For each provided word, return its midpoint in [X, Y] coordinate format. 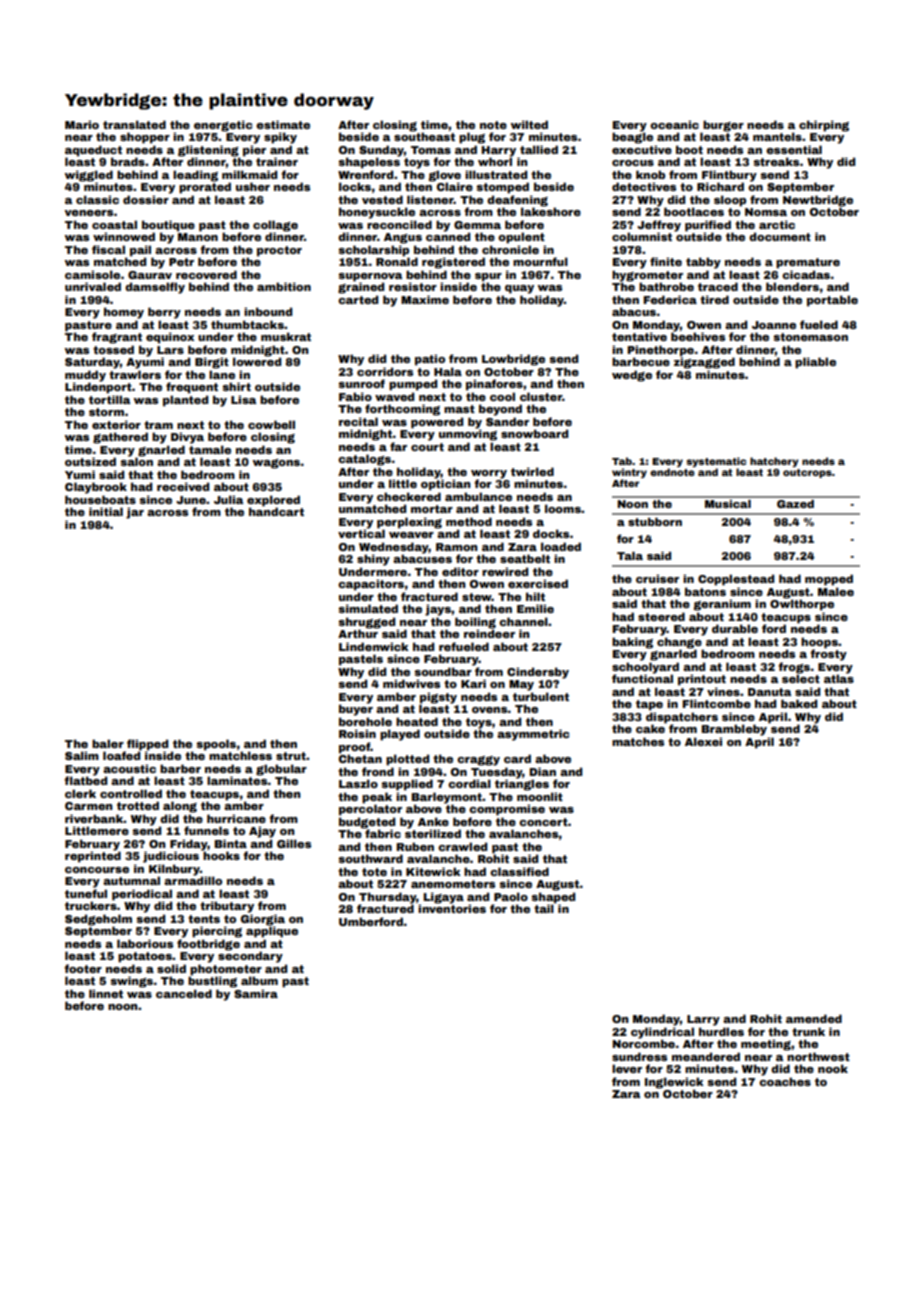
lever [627, 1068]
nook [833, 1068]
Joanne [774, 325]
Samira [256, 993]
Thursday [387, 898]
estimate [283, 124]
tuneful [86, 893]
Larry [703, 1020]
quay [519, 289]
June [191, 500]
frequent [192, 388]
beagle [632, 138]
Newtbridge [818, 201]
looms [563, 508]
